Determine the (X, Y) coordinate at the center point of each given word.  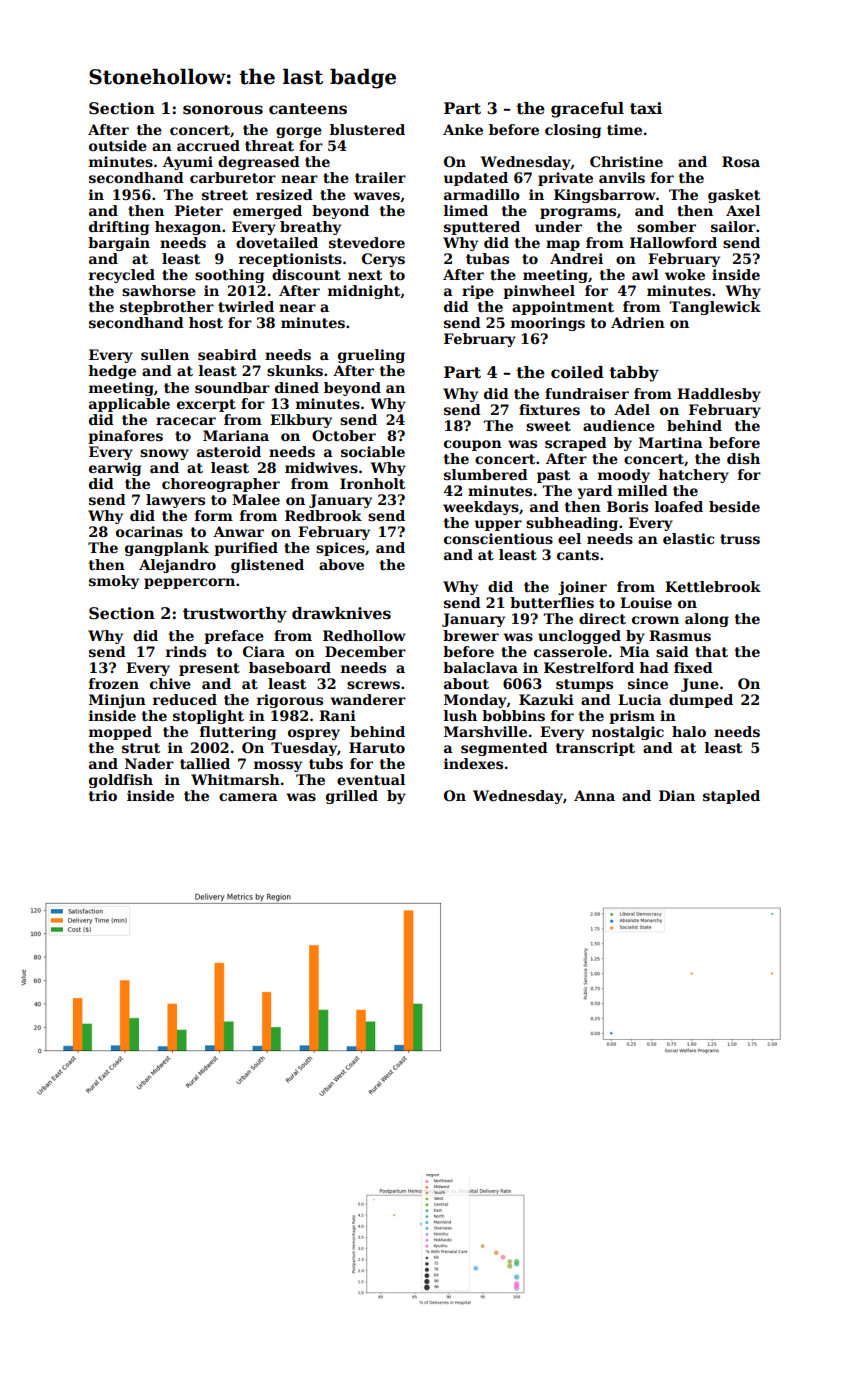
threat (269, 145)
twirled (246, 306)
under (558, 226)
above (341, 564)
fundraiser (587, 393)
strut (141, 748)
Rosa (741, 161)
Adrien (638, 322)
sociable (373, 451)
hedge (112, 372)
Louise (646, 602)
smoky (114, 582)
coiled (577, 372)
